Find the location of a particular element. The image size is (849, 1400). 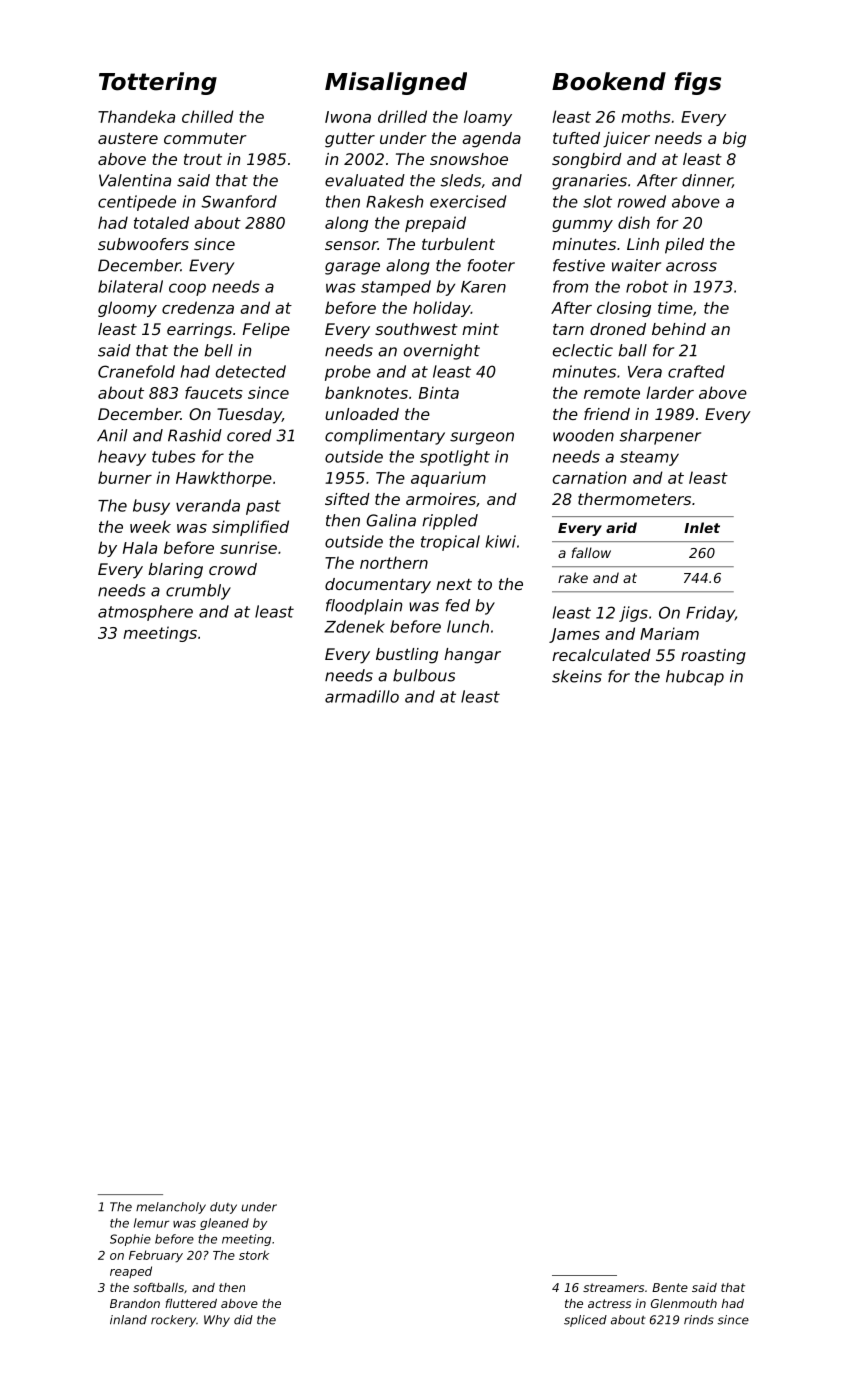

rinds is located at coordinates (699, 1320).
